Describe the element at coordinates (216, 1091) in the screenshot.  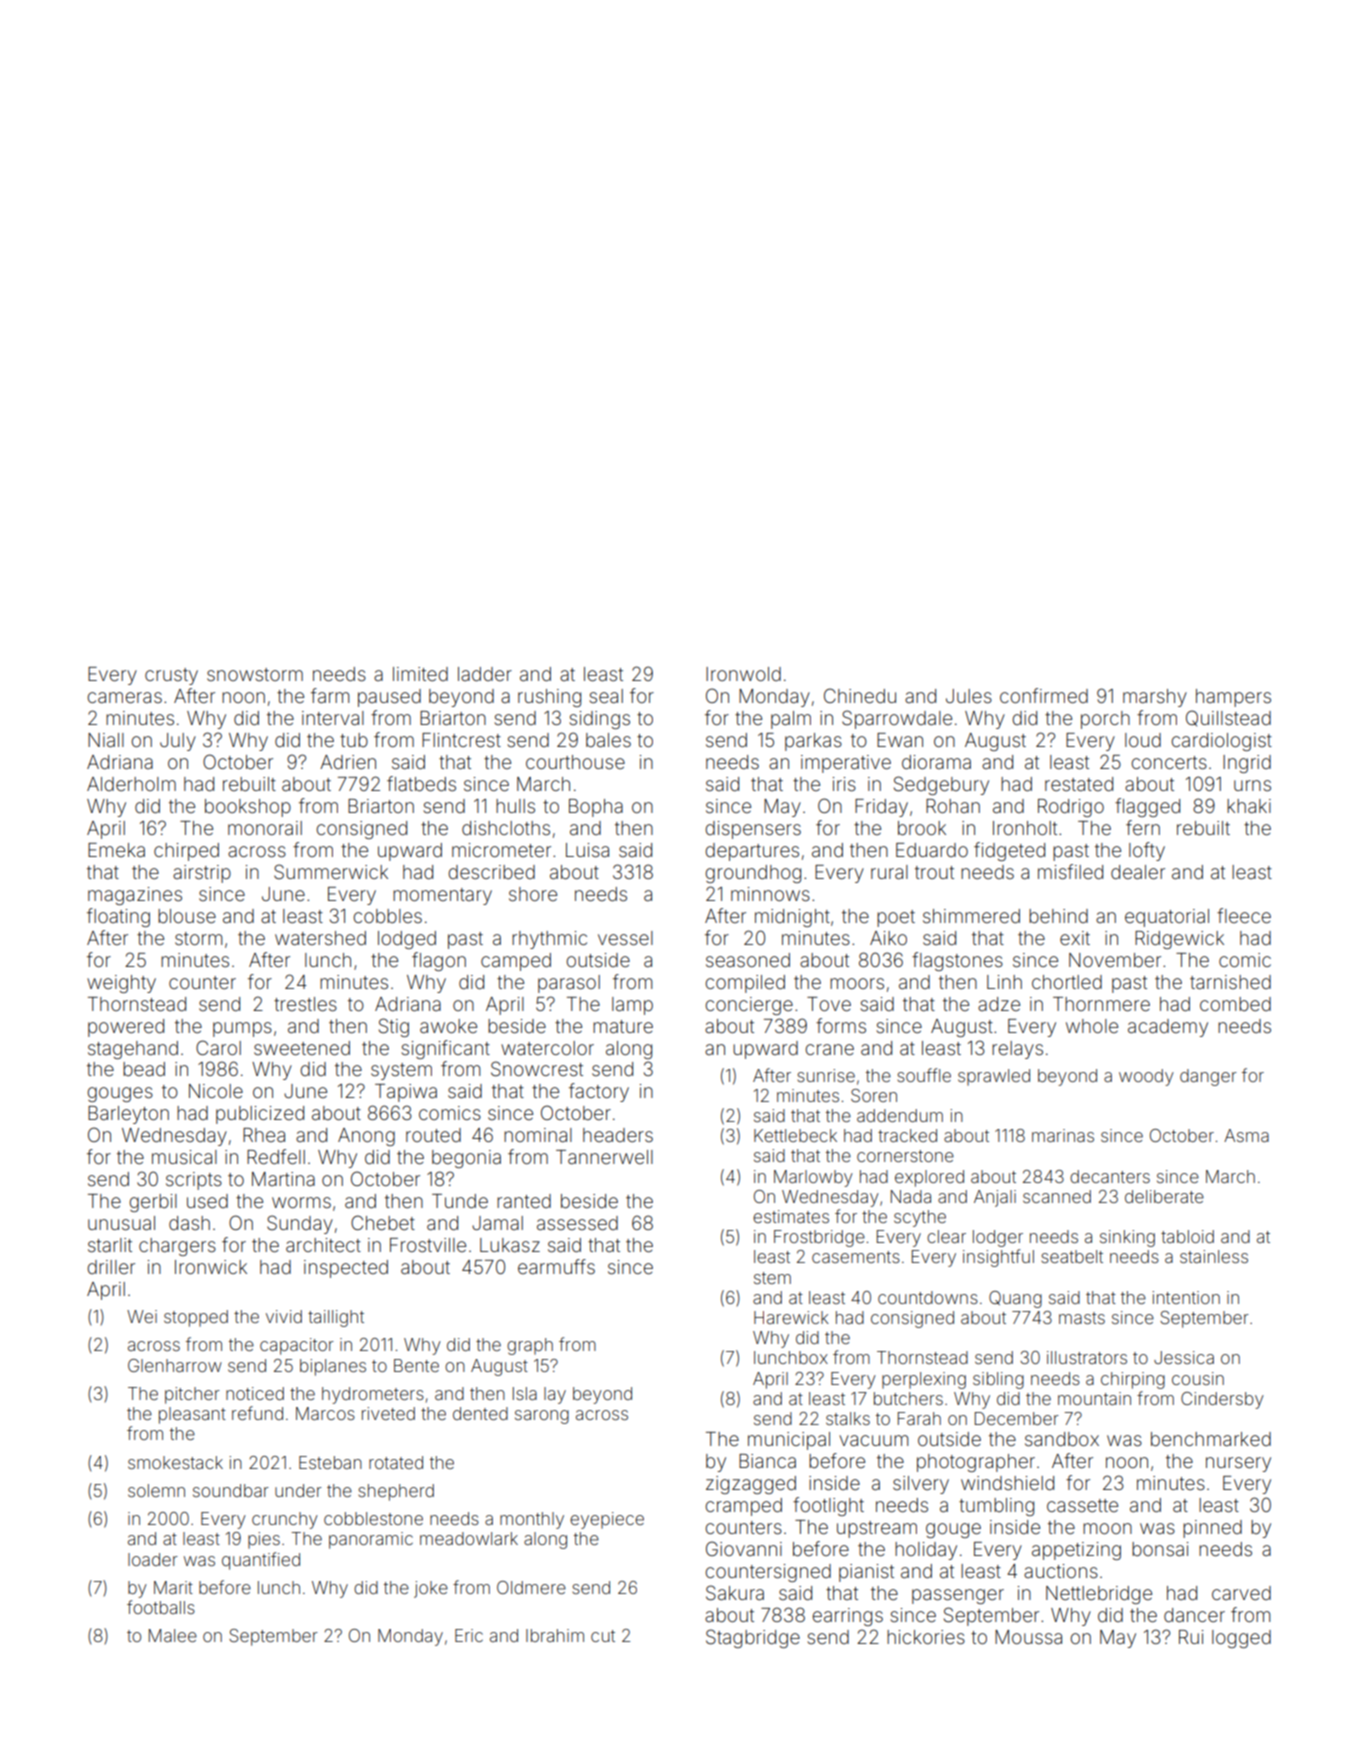
I see `Nicole` at that location.
